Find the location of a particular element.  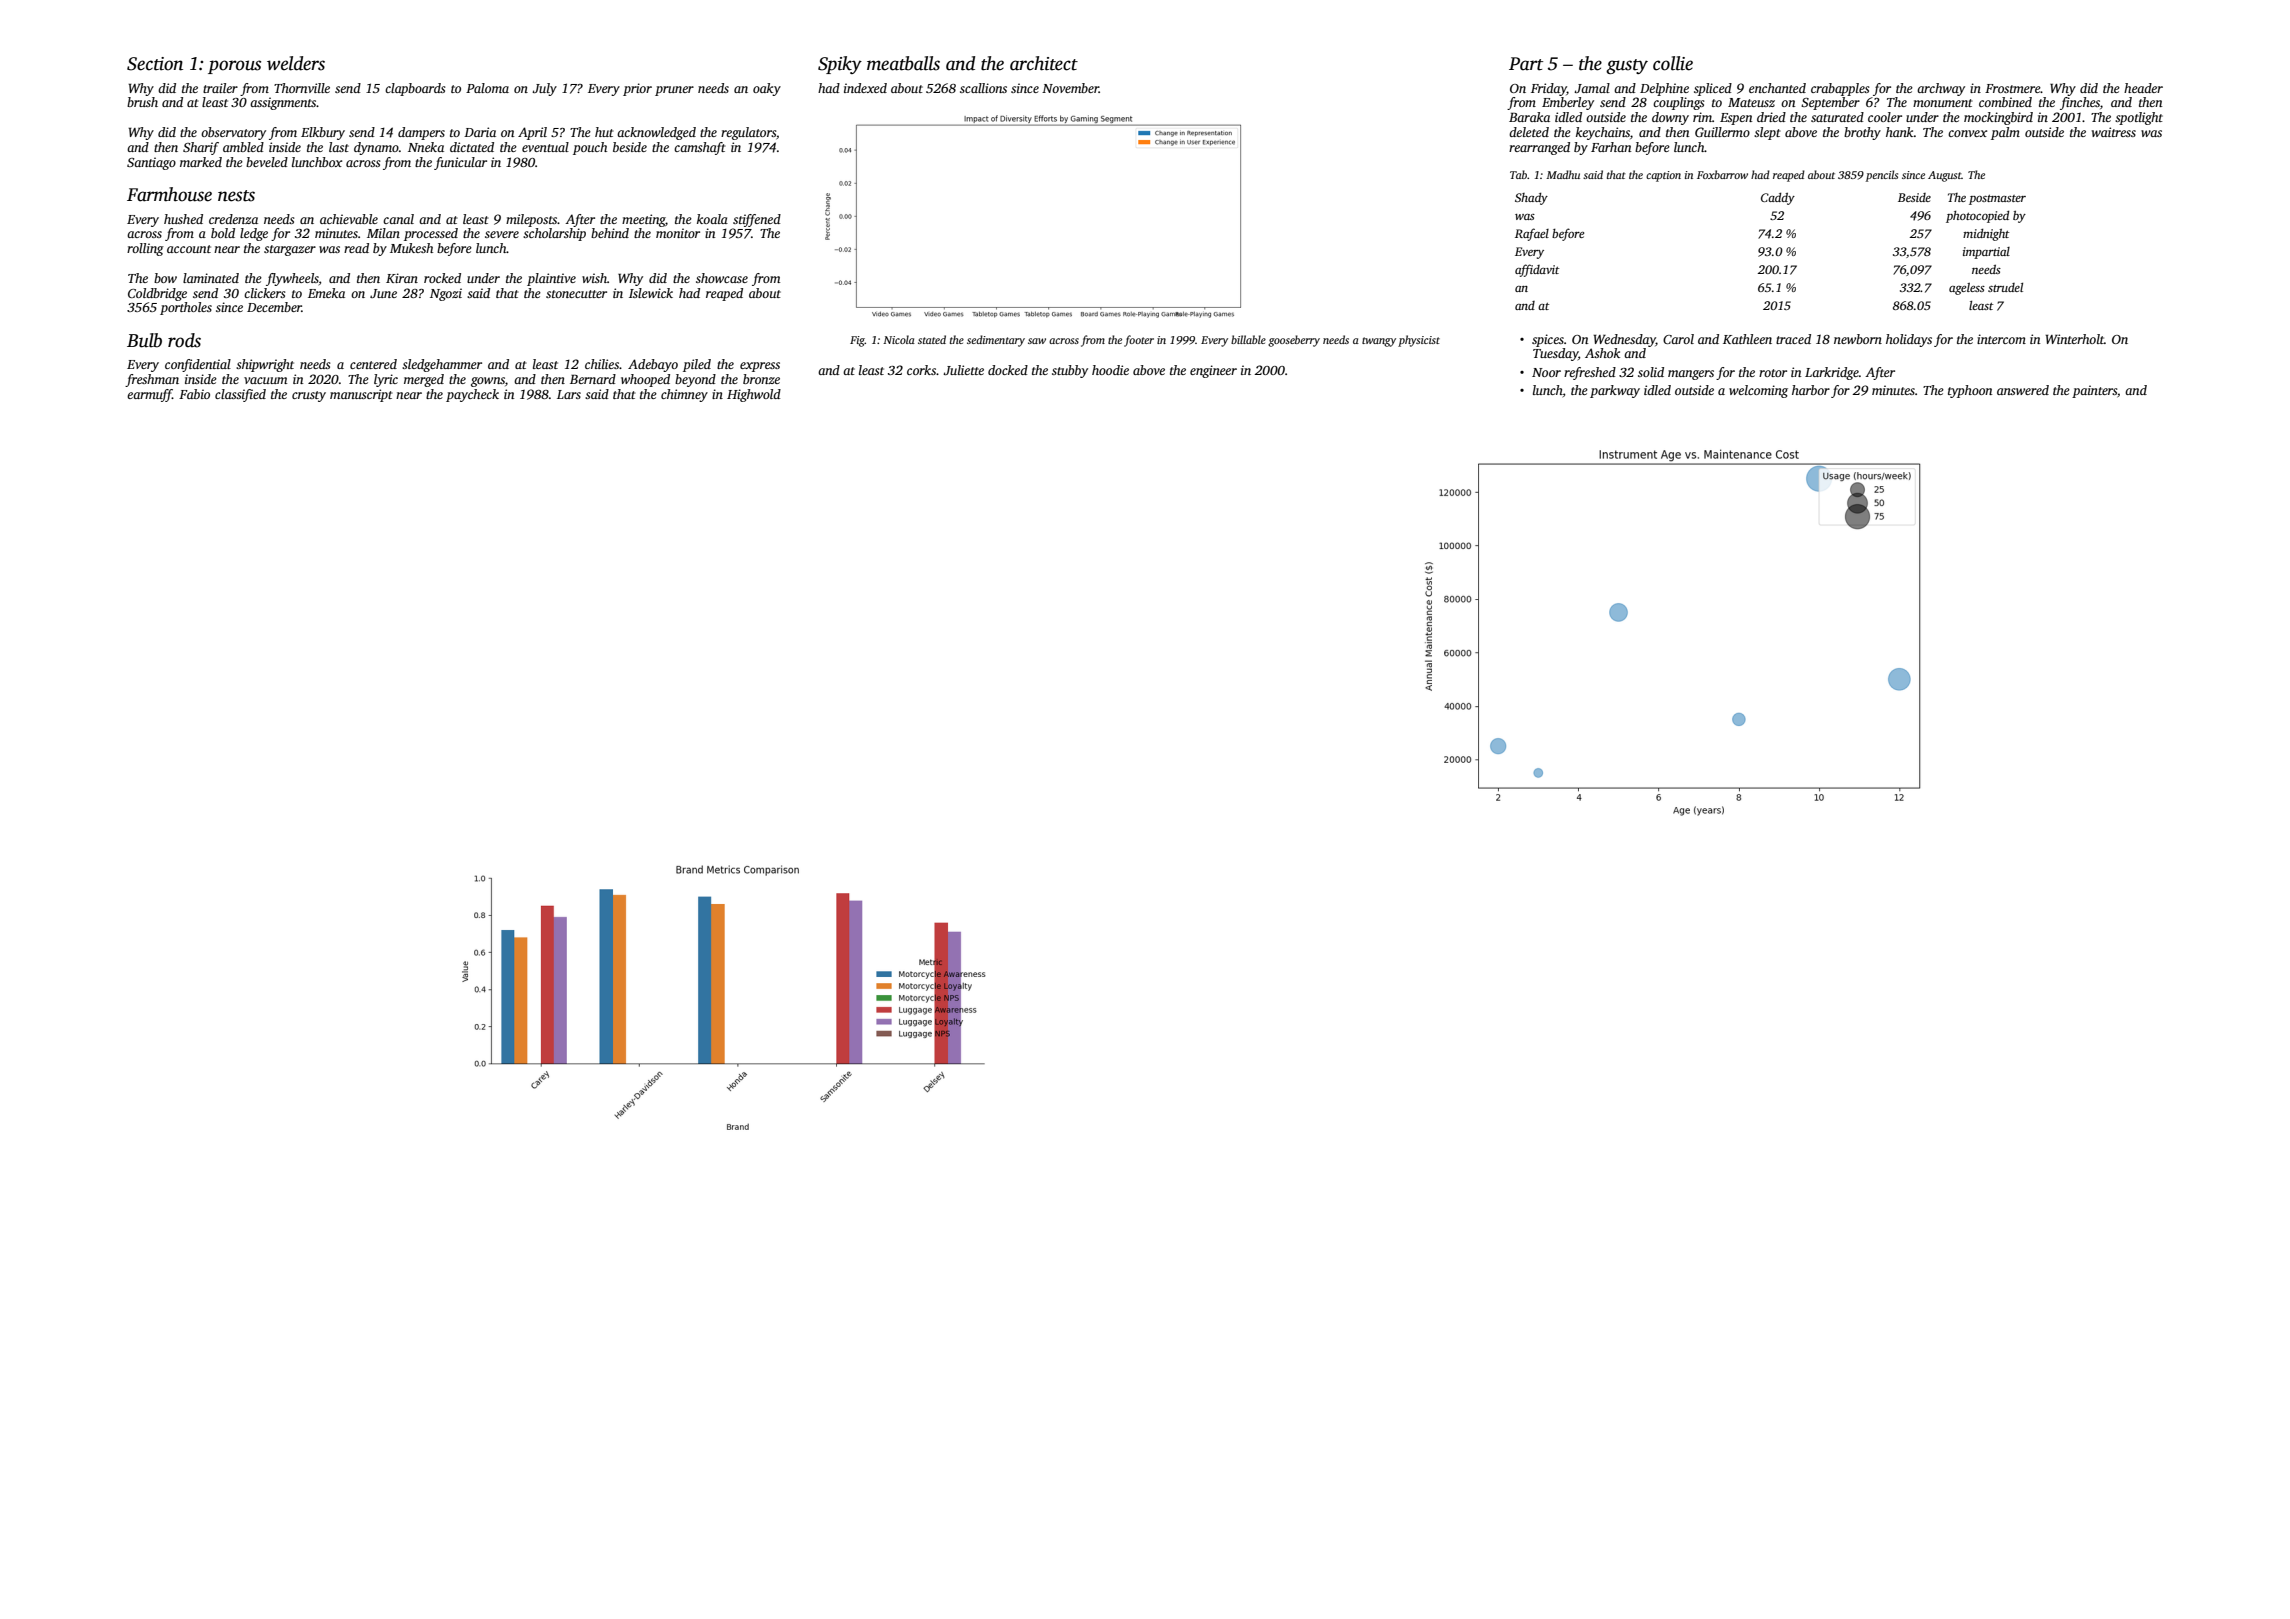

architect is located at coordinates (1044, 63).
